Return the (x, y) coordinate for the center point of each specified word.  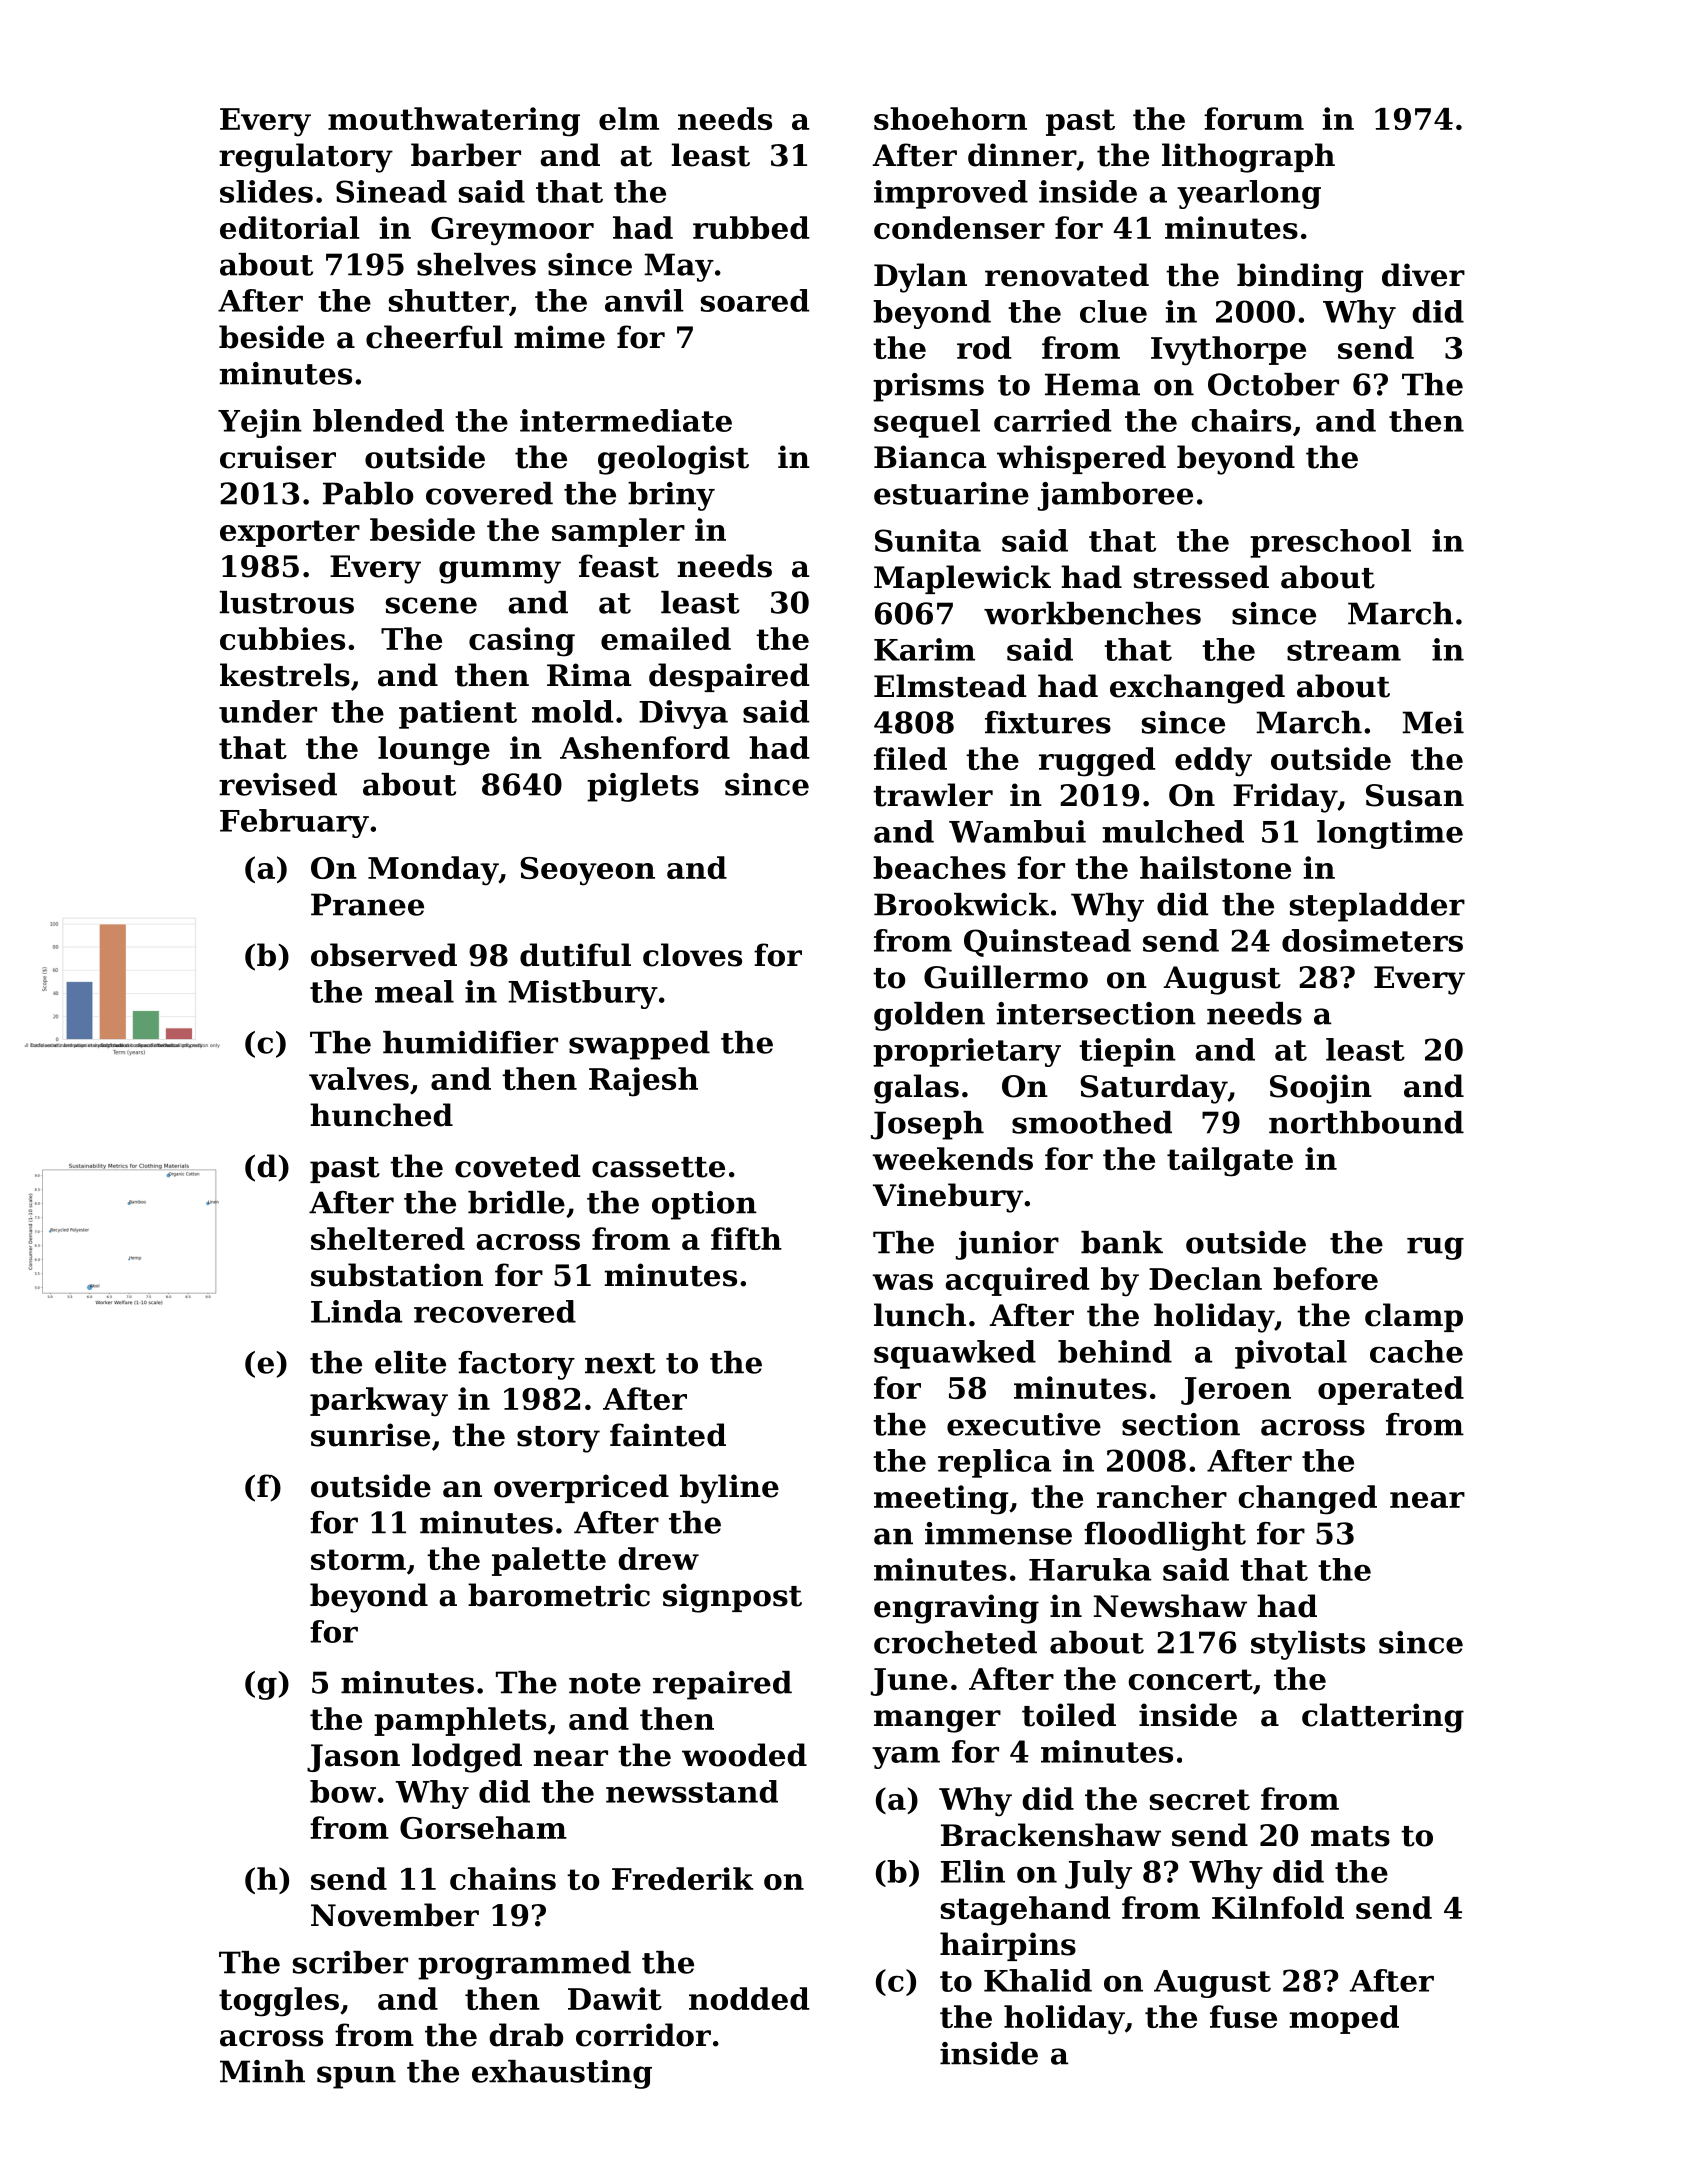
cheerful (434, 337)
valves (359, 1078)
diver (1423, 275)
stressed (1201, 577)
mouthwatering (454, 122)
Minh (262, 2071)
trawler (933, 795)
